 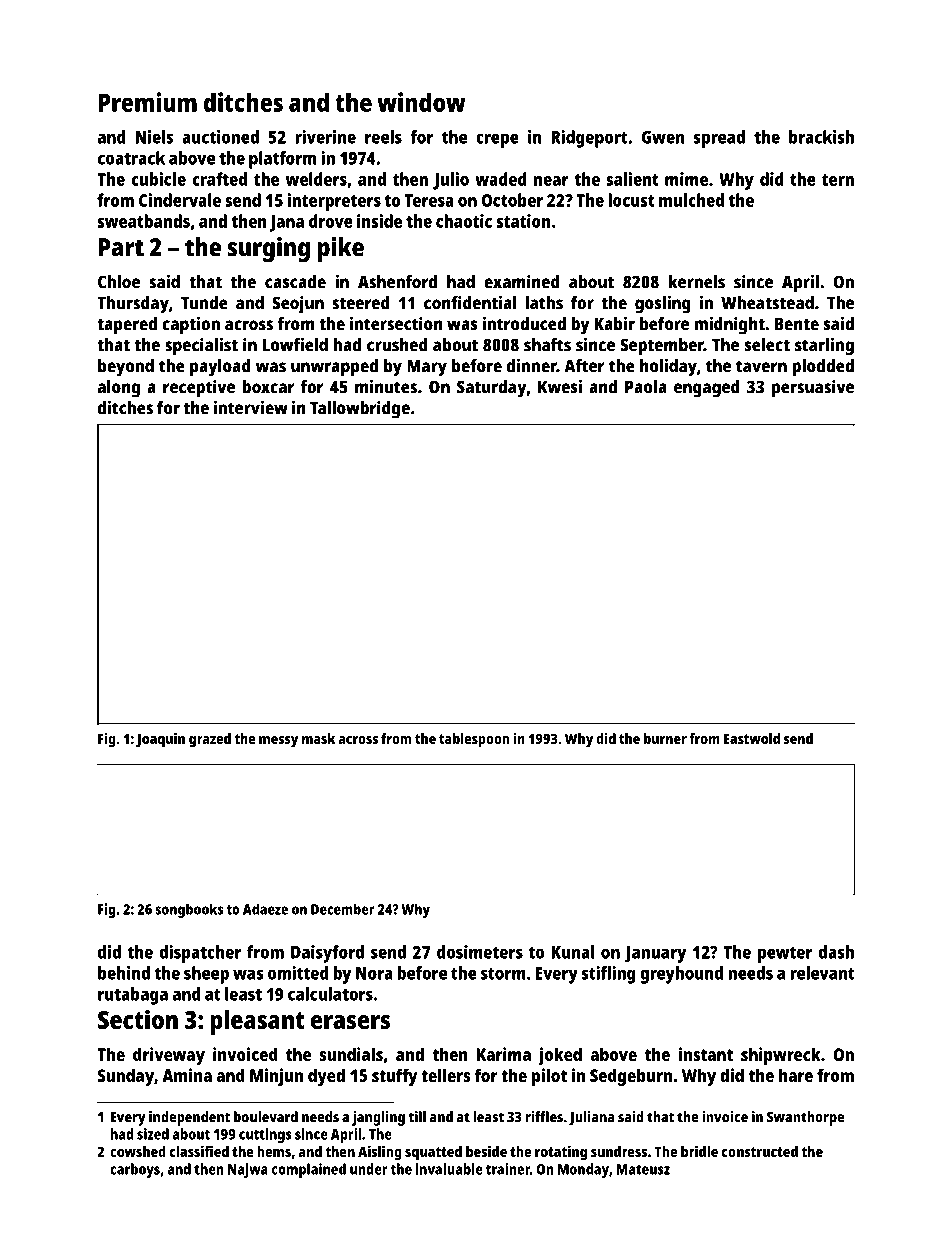 I want to click on persuasive, so click(x=813, y=388).
